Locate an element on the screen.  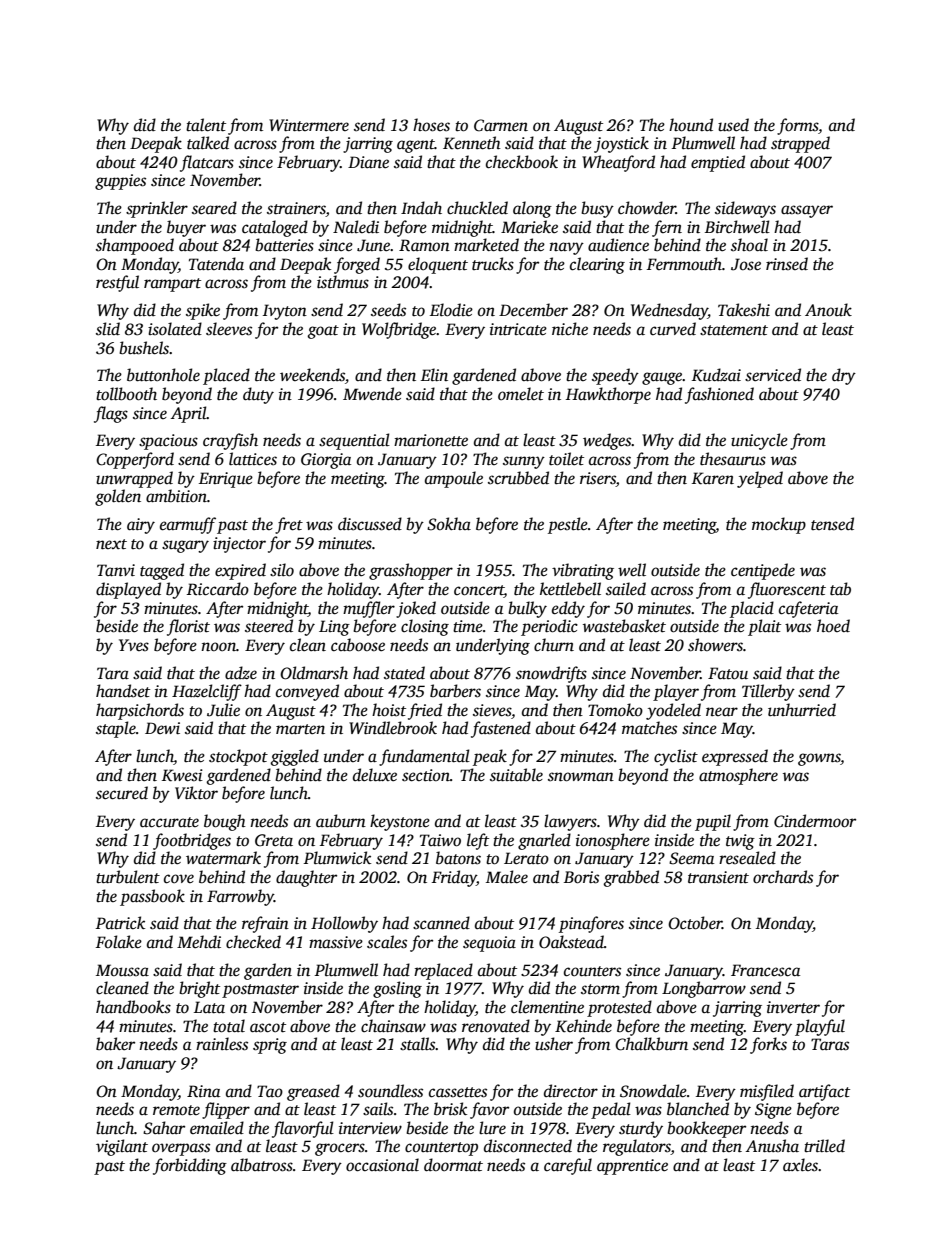
florist is located at coordinates (188, 627).
